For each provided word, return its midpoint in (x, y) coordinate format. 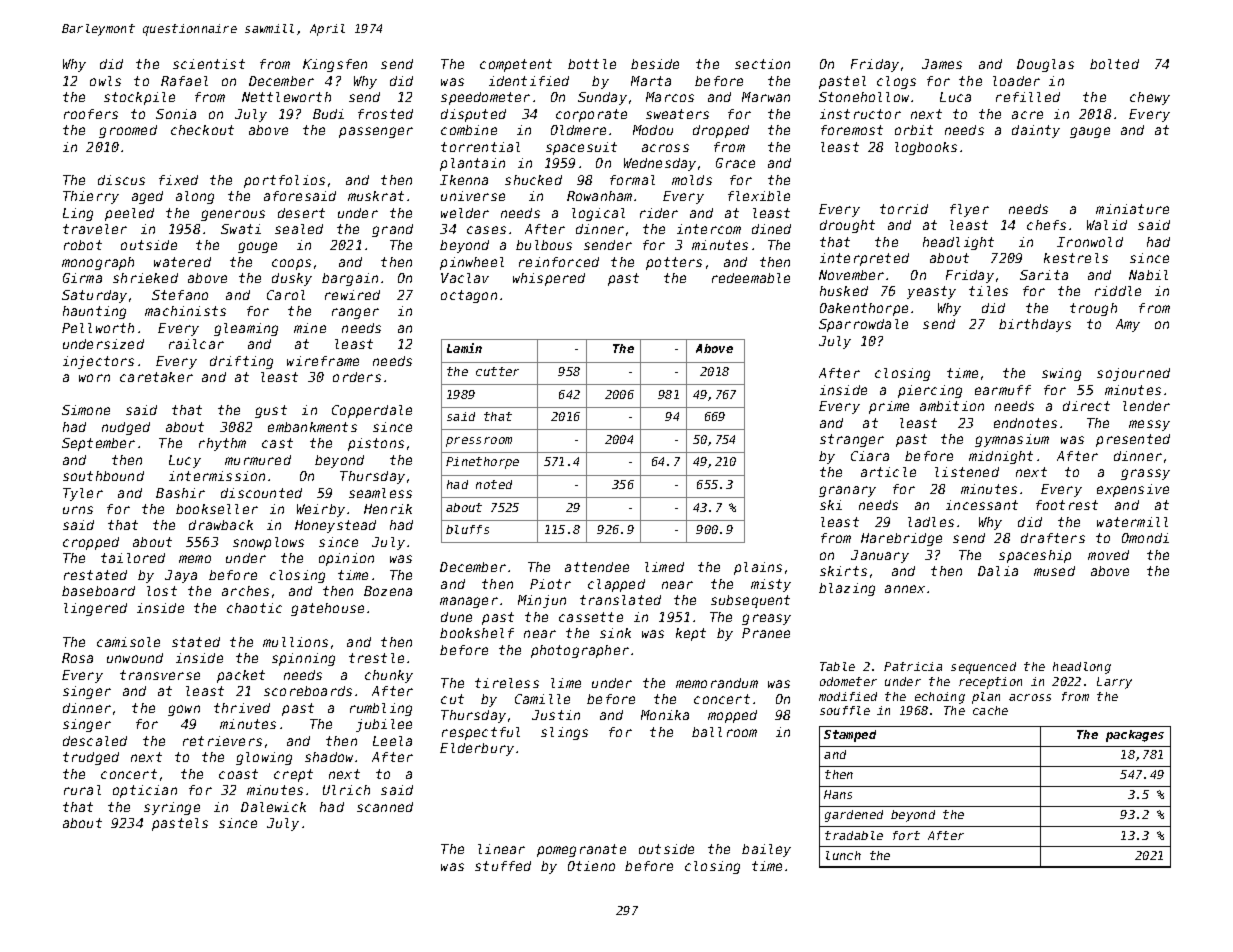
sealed (299, 229)
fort (906, 835)
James (942, 64)
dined (771, 229)
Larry (1114, 683)
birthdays (1035, 325)
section (762, 64)
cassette (591, 617)
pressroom (479, 442)
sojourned (1133, 374)
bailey (766, 850)
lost (162, 591)
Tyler (83, 494)
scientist (209, 64)
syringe (172, 808)
